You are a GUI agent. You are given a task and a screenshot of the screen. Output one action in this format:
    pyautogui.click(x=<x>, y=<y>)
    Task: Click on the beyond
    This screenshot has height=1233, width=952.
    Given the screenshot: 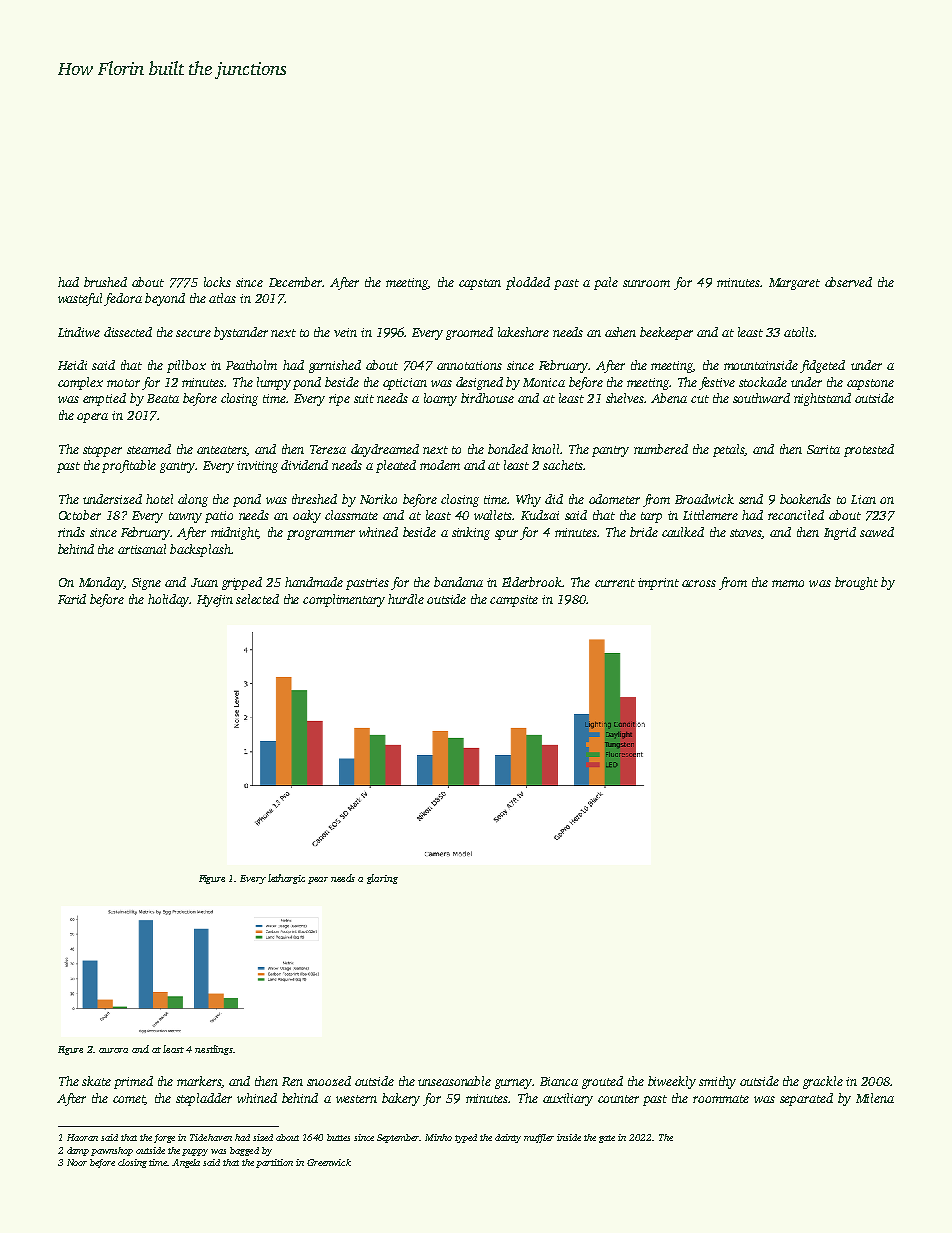 What is the action you would take?
    pyautogui.click(x=165, y=299)
